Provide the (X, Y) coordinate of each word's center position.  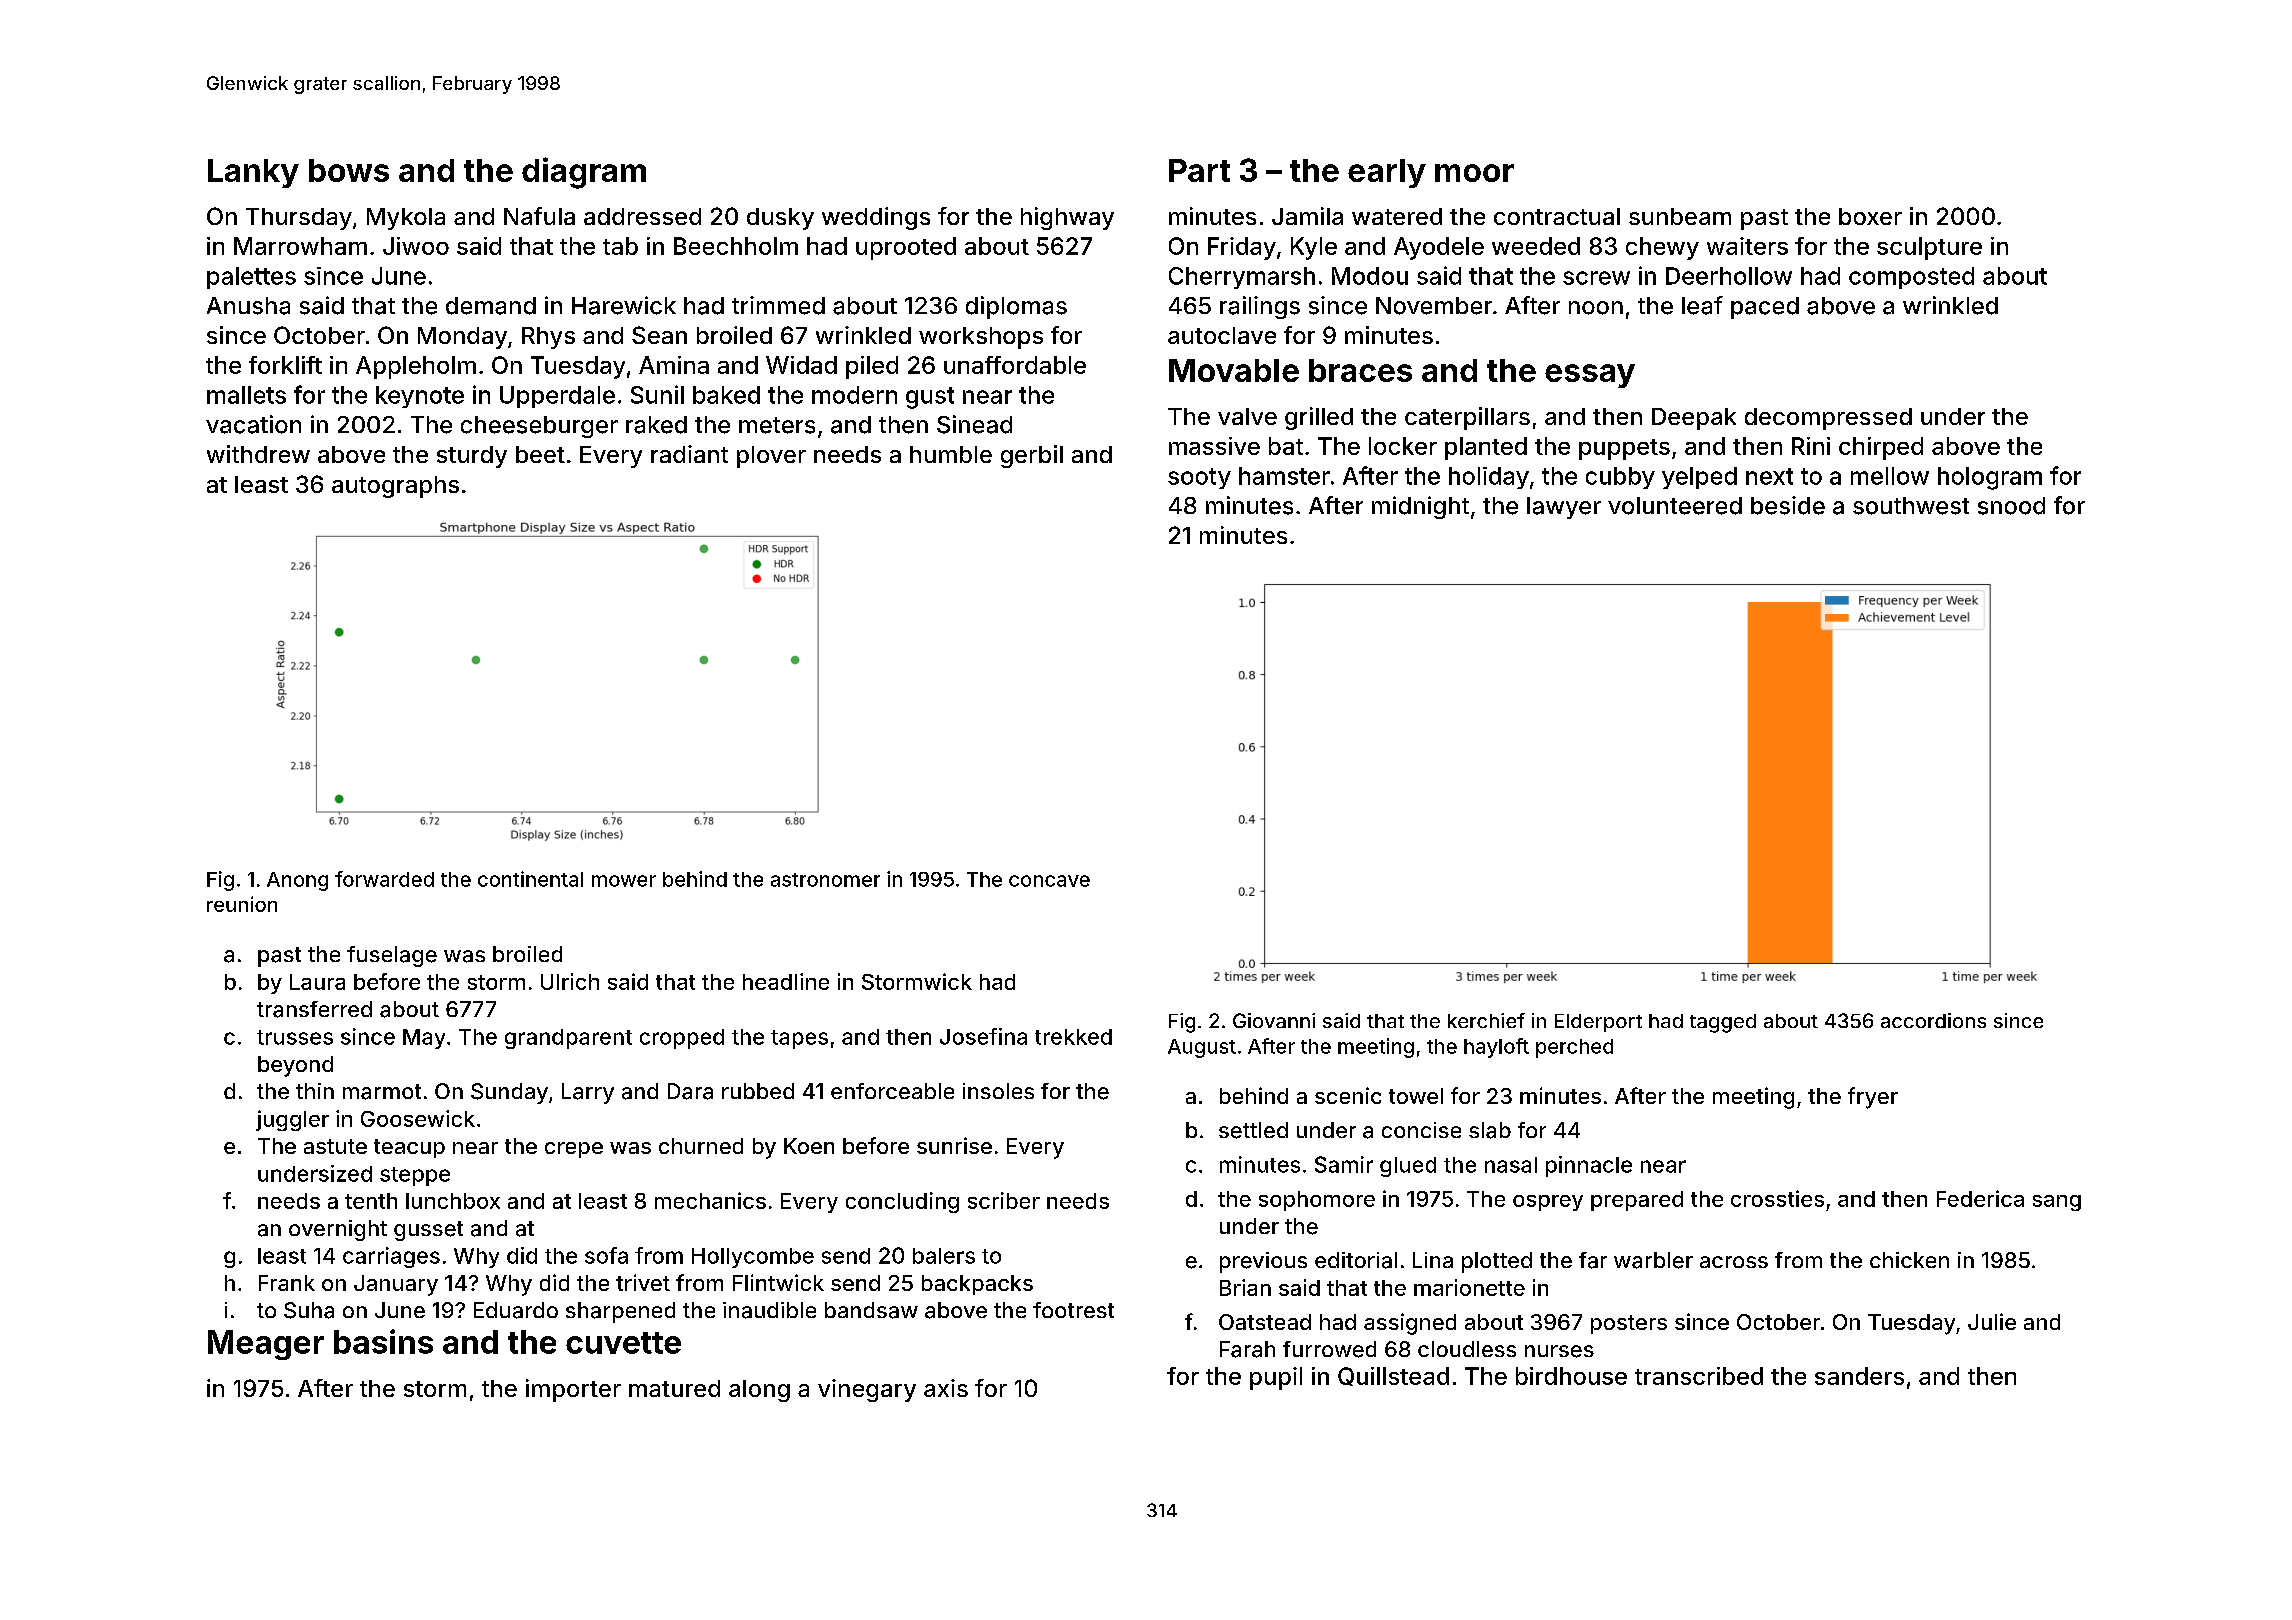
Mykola (406, 219)
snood (2011, 506)
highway (1067, 218)
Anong (297, 881)
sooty (1199, 478)
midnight (1420, 507)
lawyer (1564, 508)
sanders (1859, 1376)
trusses (295, 1037)
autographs (395, 487)
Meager (266, 1345)
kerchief (1486, 1020)
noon (1596, 308)
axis (946, 1388)
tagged (1723, 1023)
